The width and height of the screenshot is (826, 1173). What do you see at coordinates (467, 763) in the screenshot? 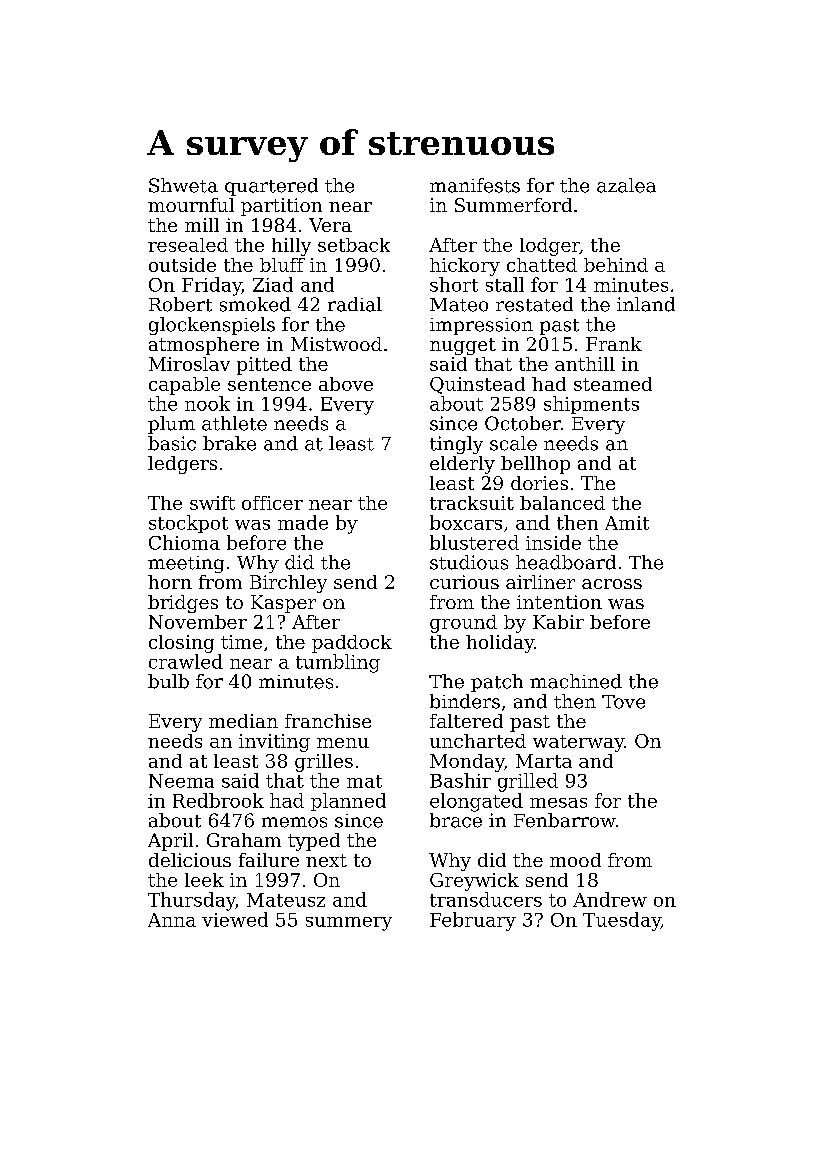
I see `Monday` at bounding box center [467, 763].
